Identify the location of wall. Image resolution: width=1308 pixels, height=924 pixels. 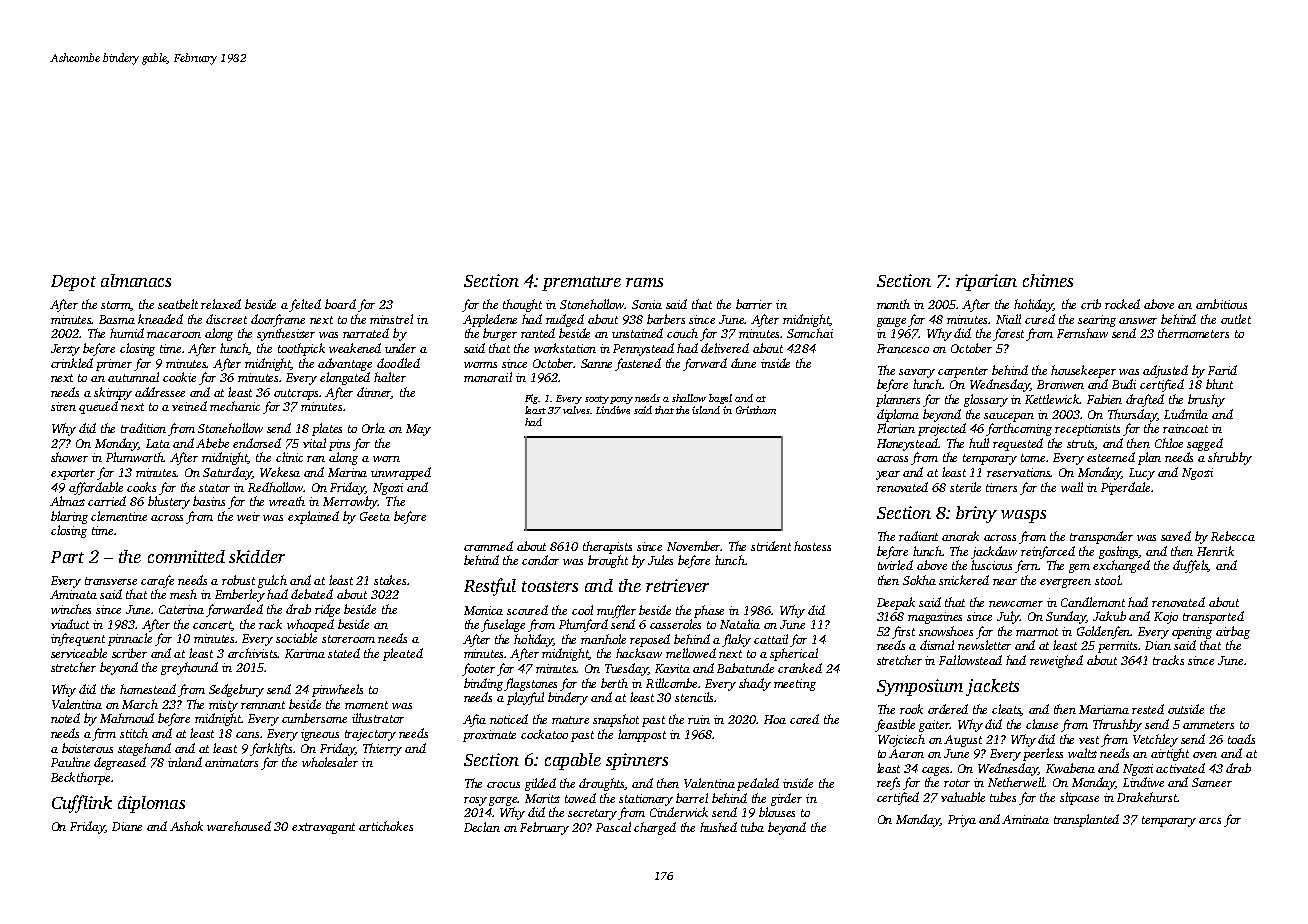
(1072, 487).
